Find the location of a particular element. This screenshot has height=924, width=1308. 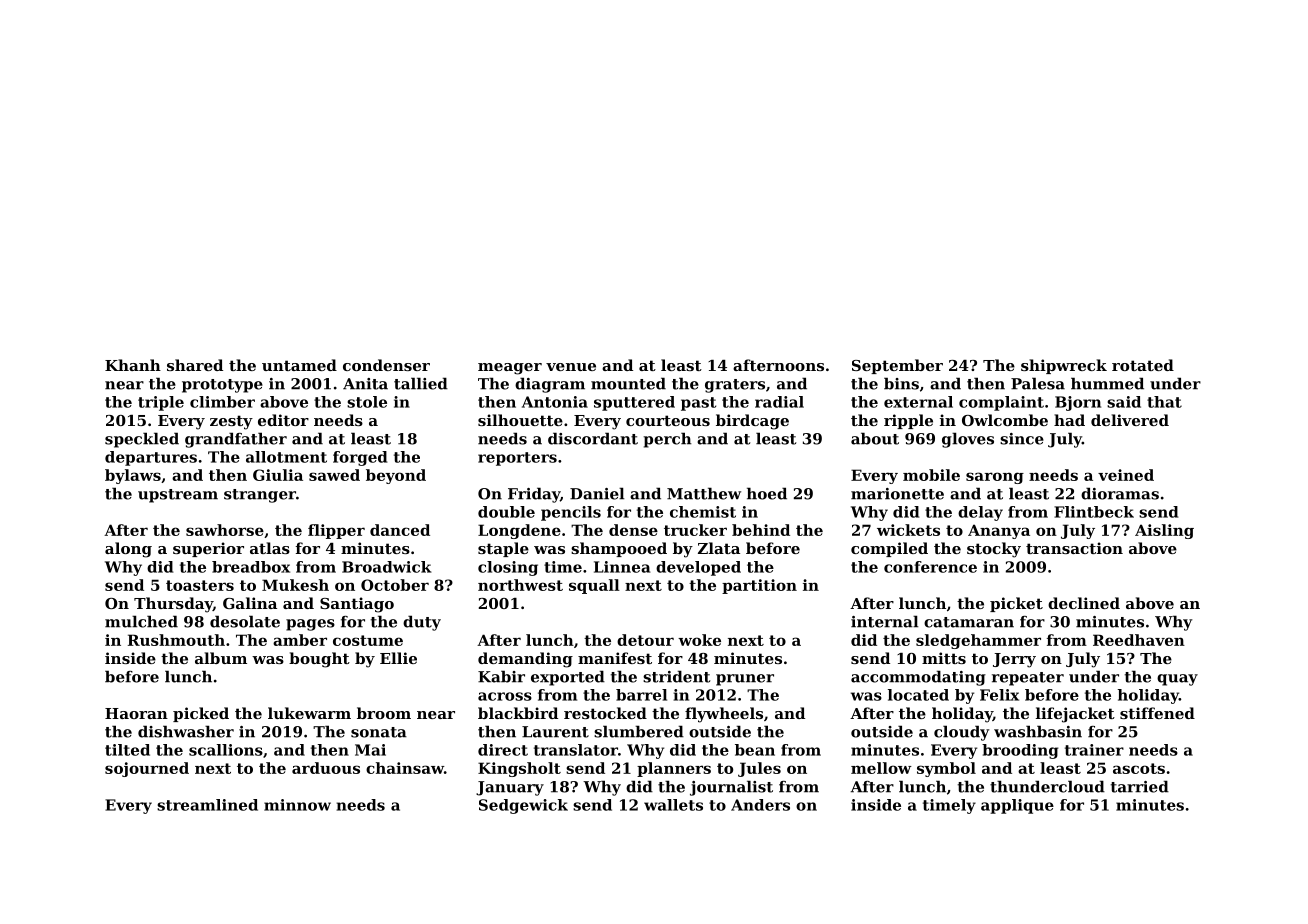

upstream is located at coordinates (178, 496).
